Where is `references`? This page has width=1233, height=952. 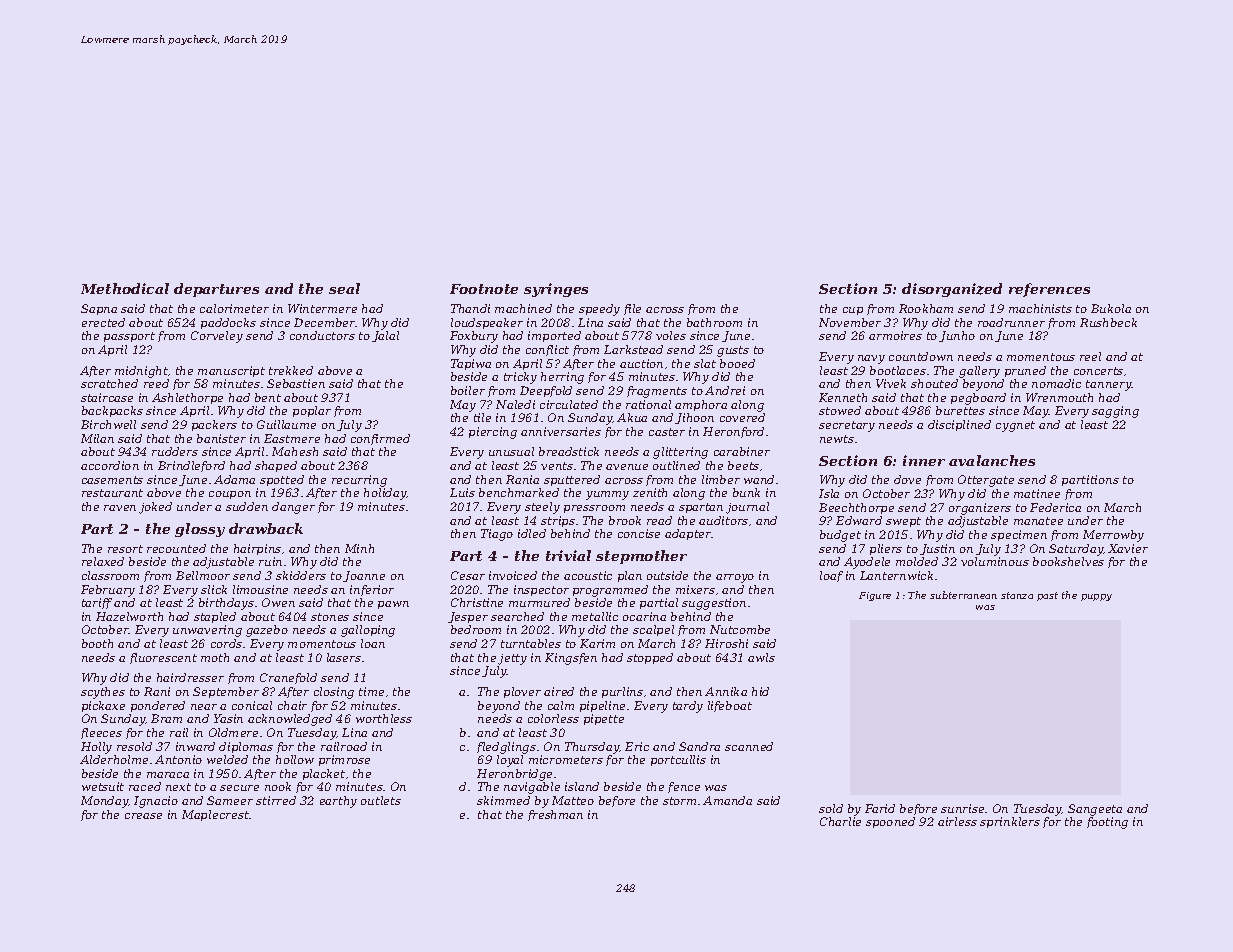 references is located at coordinates (1049, 290).
